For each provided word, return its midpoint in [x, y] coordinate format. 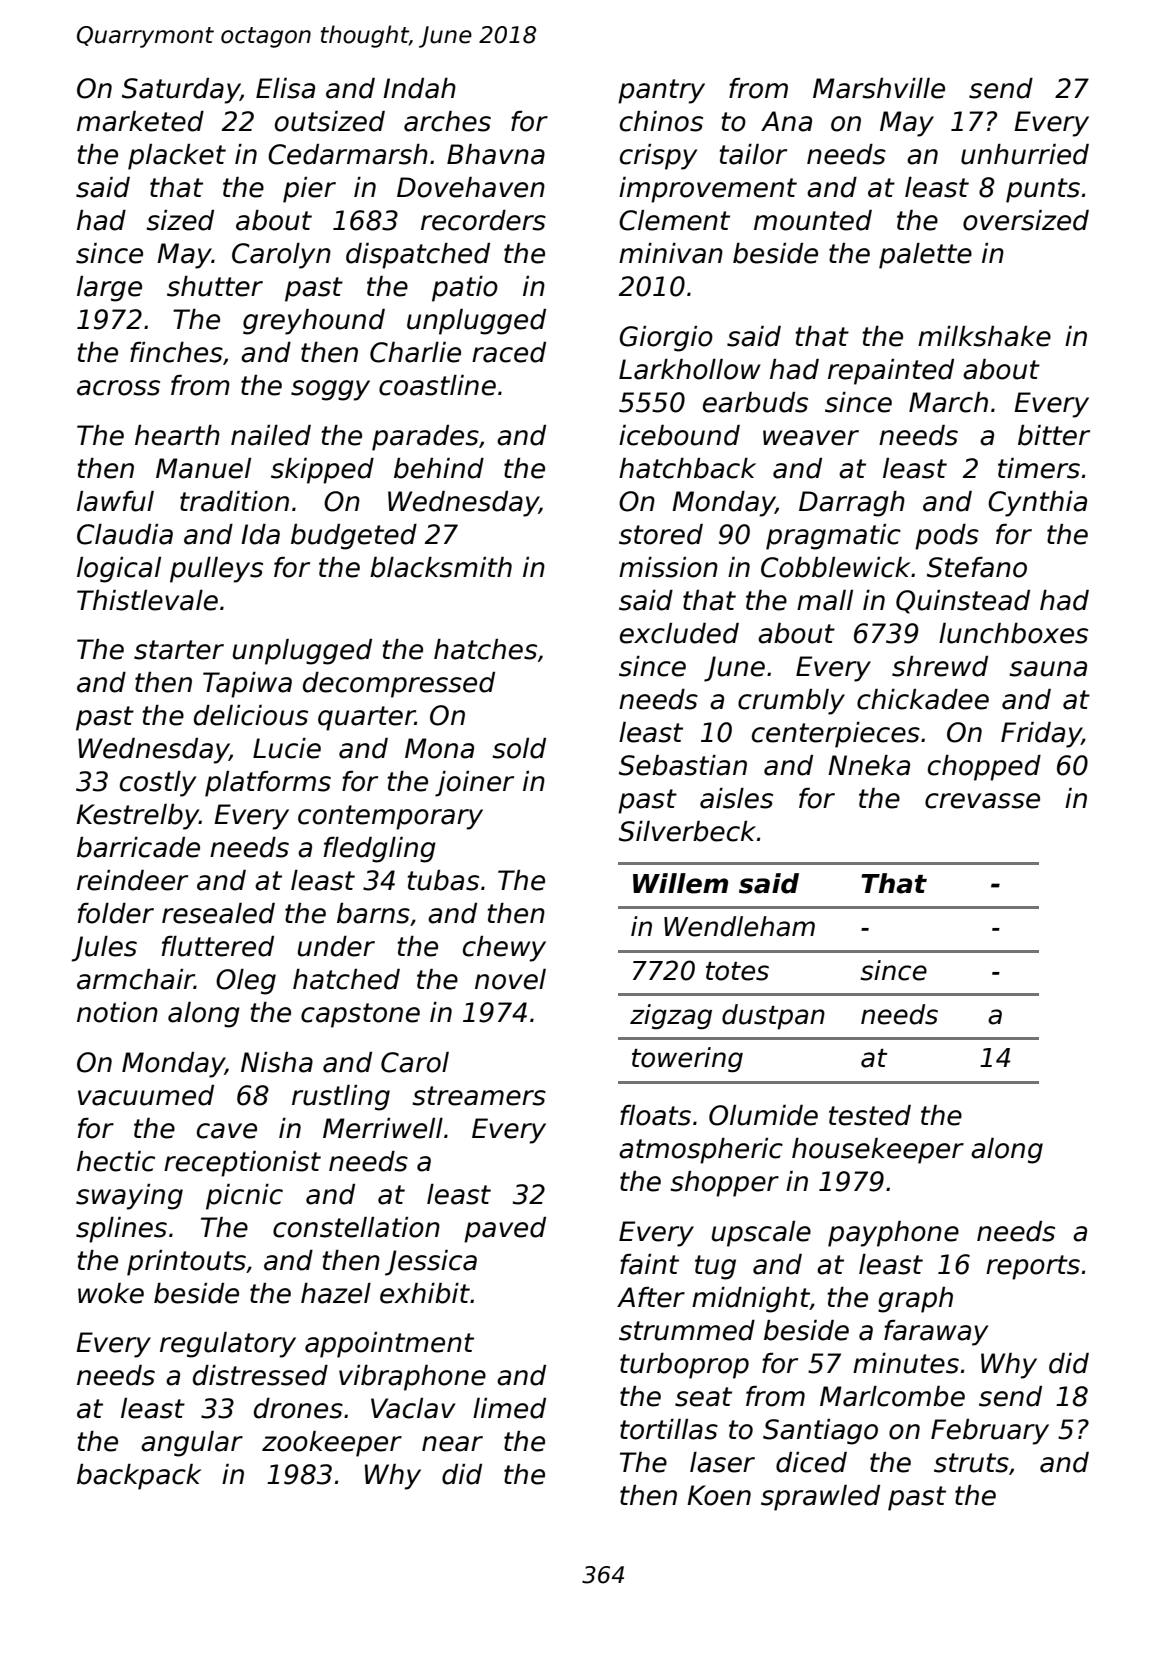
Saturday [181, 91]
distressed [260, 1375]
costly [158, 784]
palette [925, 256]
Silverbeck [687, 831]
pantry [661, 91]
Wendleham [739, 926]
